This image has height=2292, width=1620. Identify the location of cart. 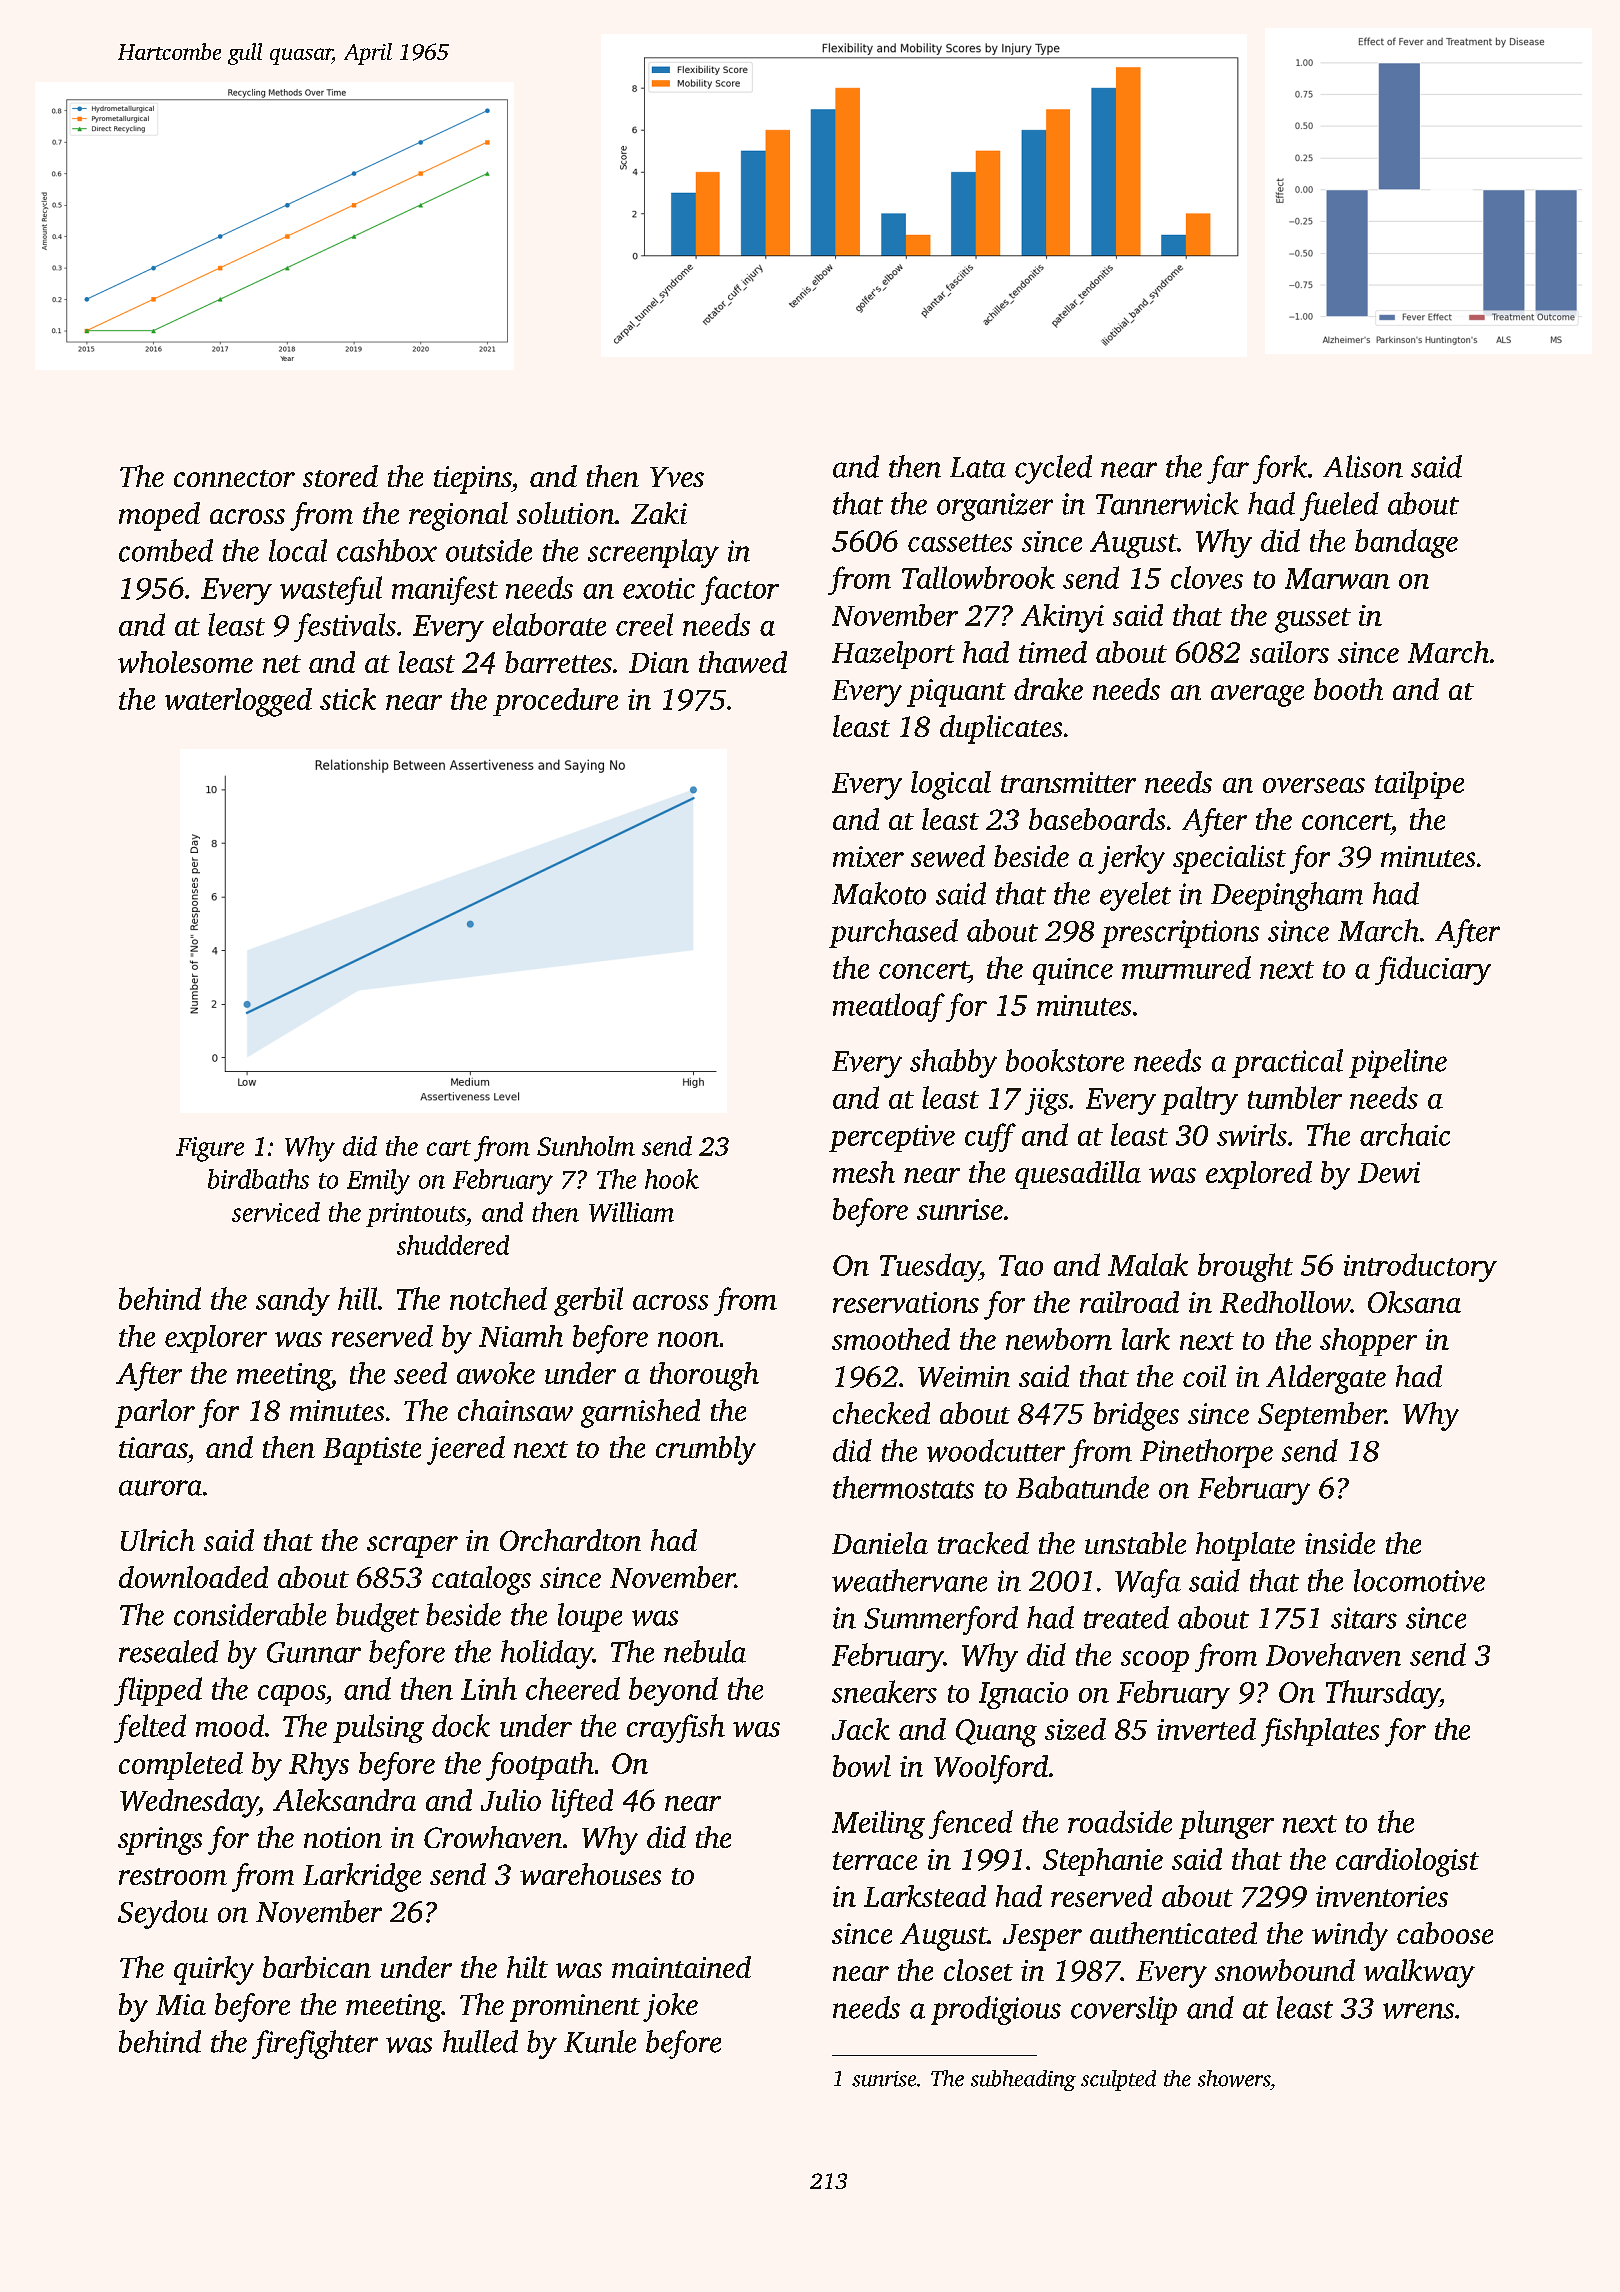
(449, 1148).
